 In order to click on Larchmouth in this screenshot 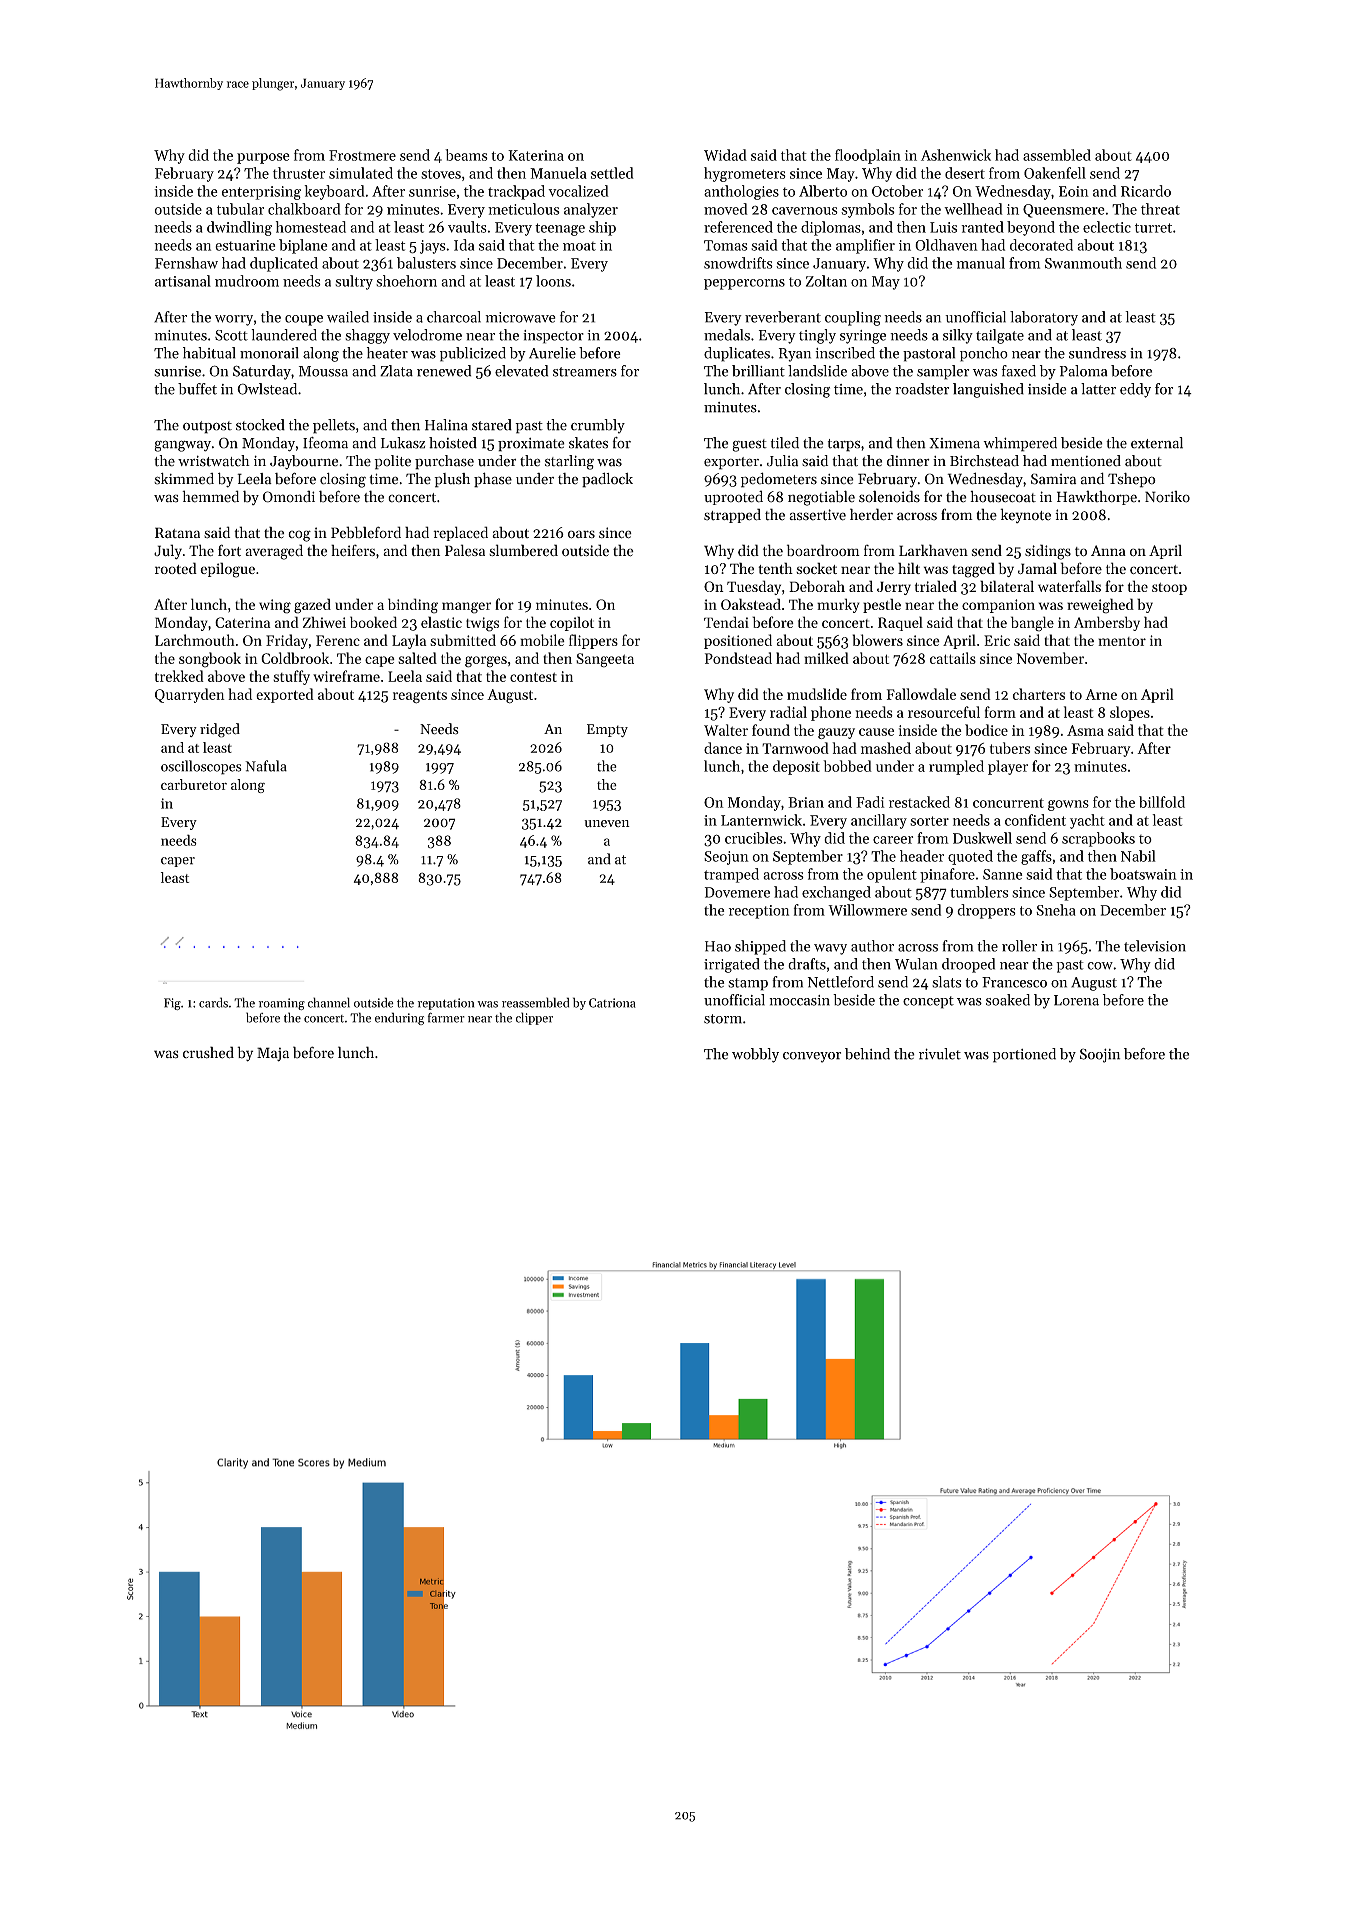, I will do `click(195, 640)`.
